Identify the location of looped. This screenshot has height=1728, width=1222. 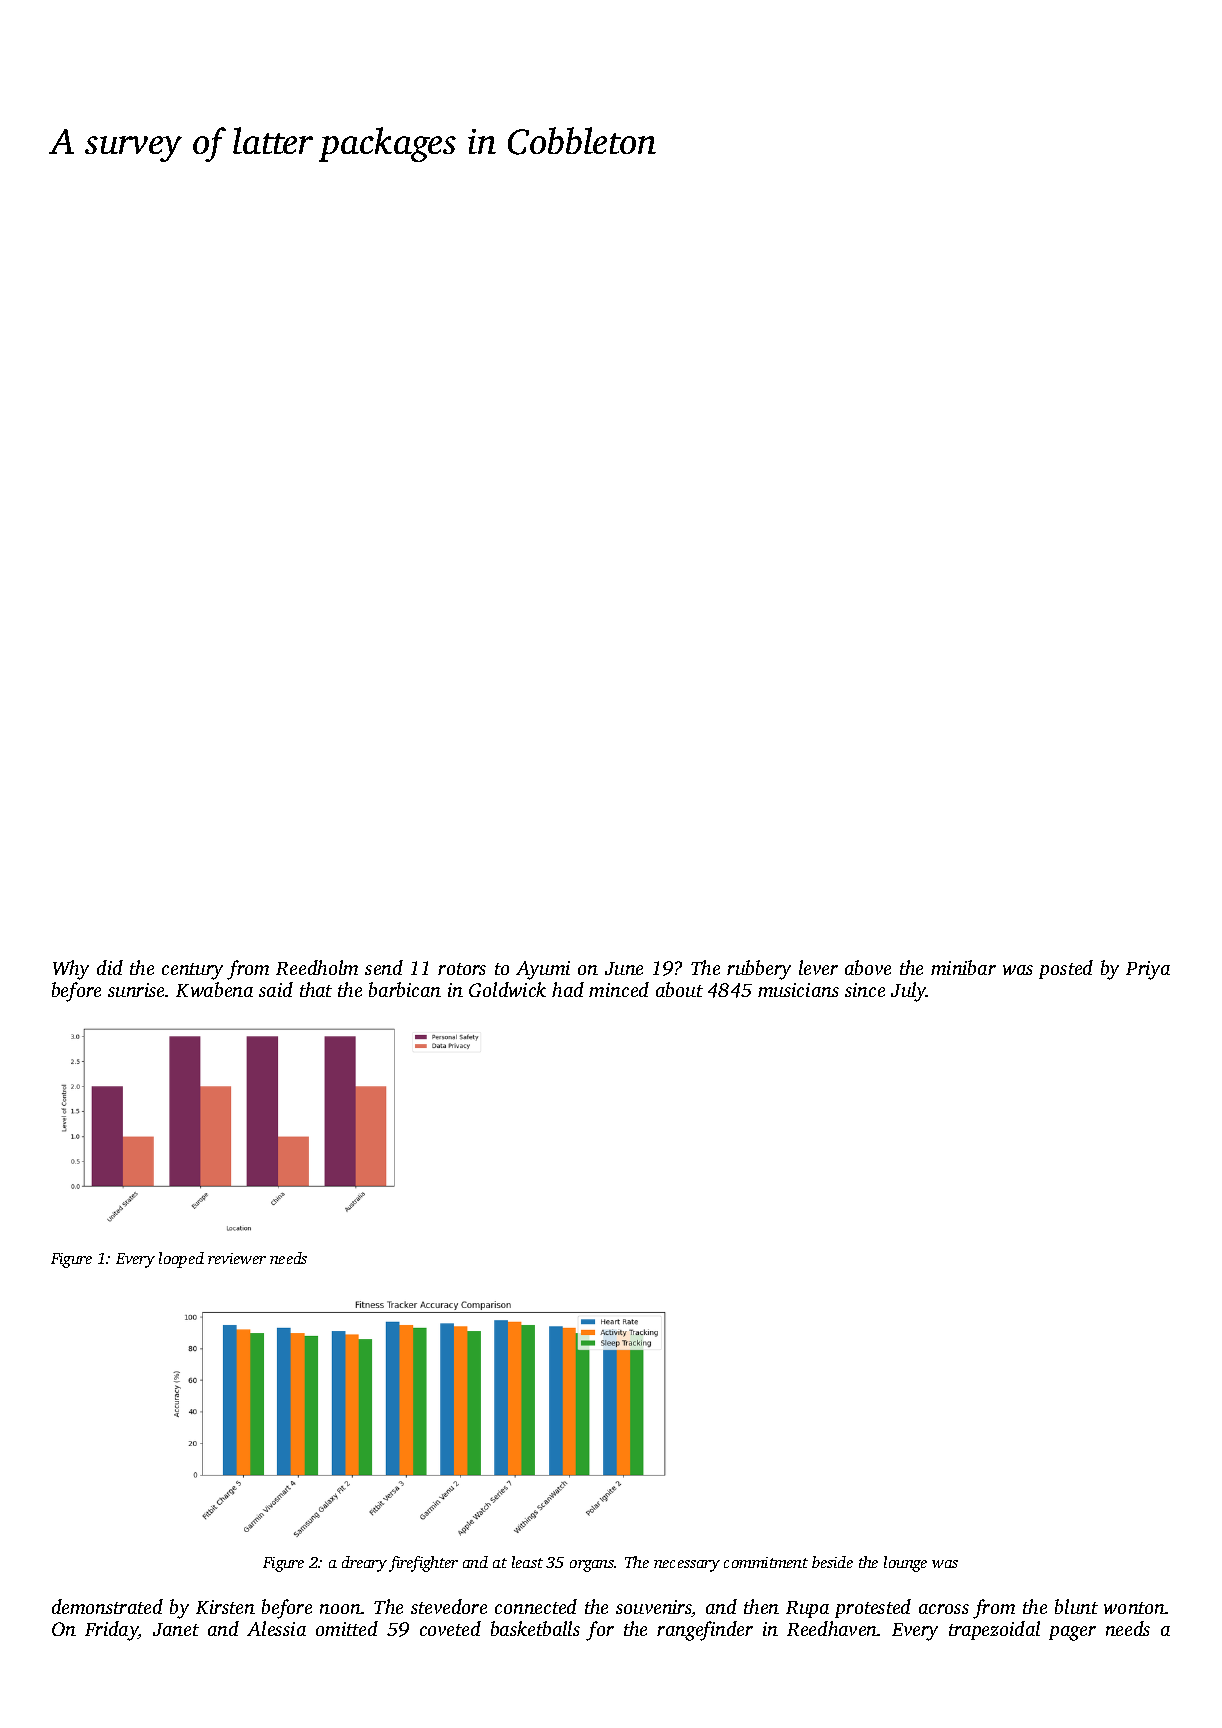
(181, 1260).
